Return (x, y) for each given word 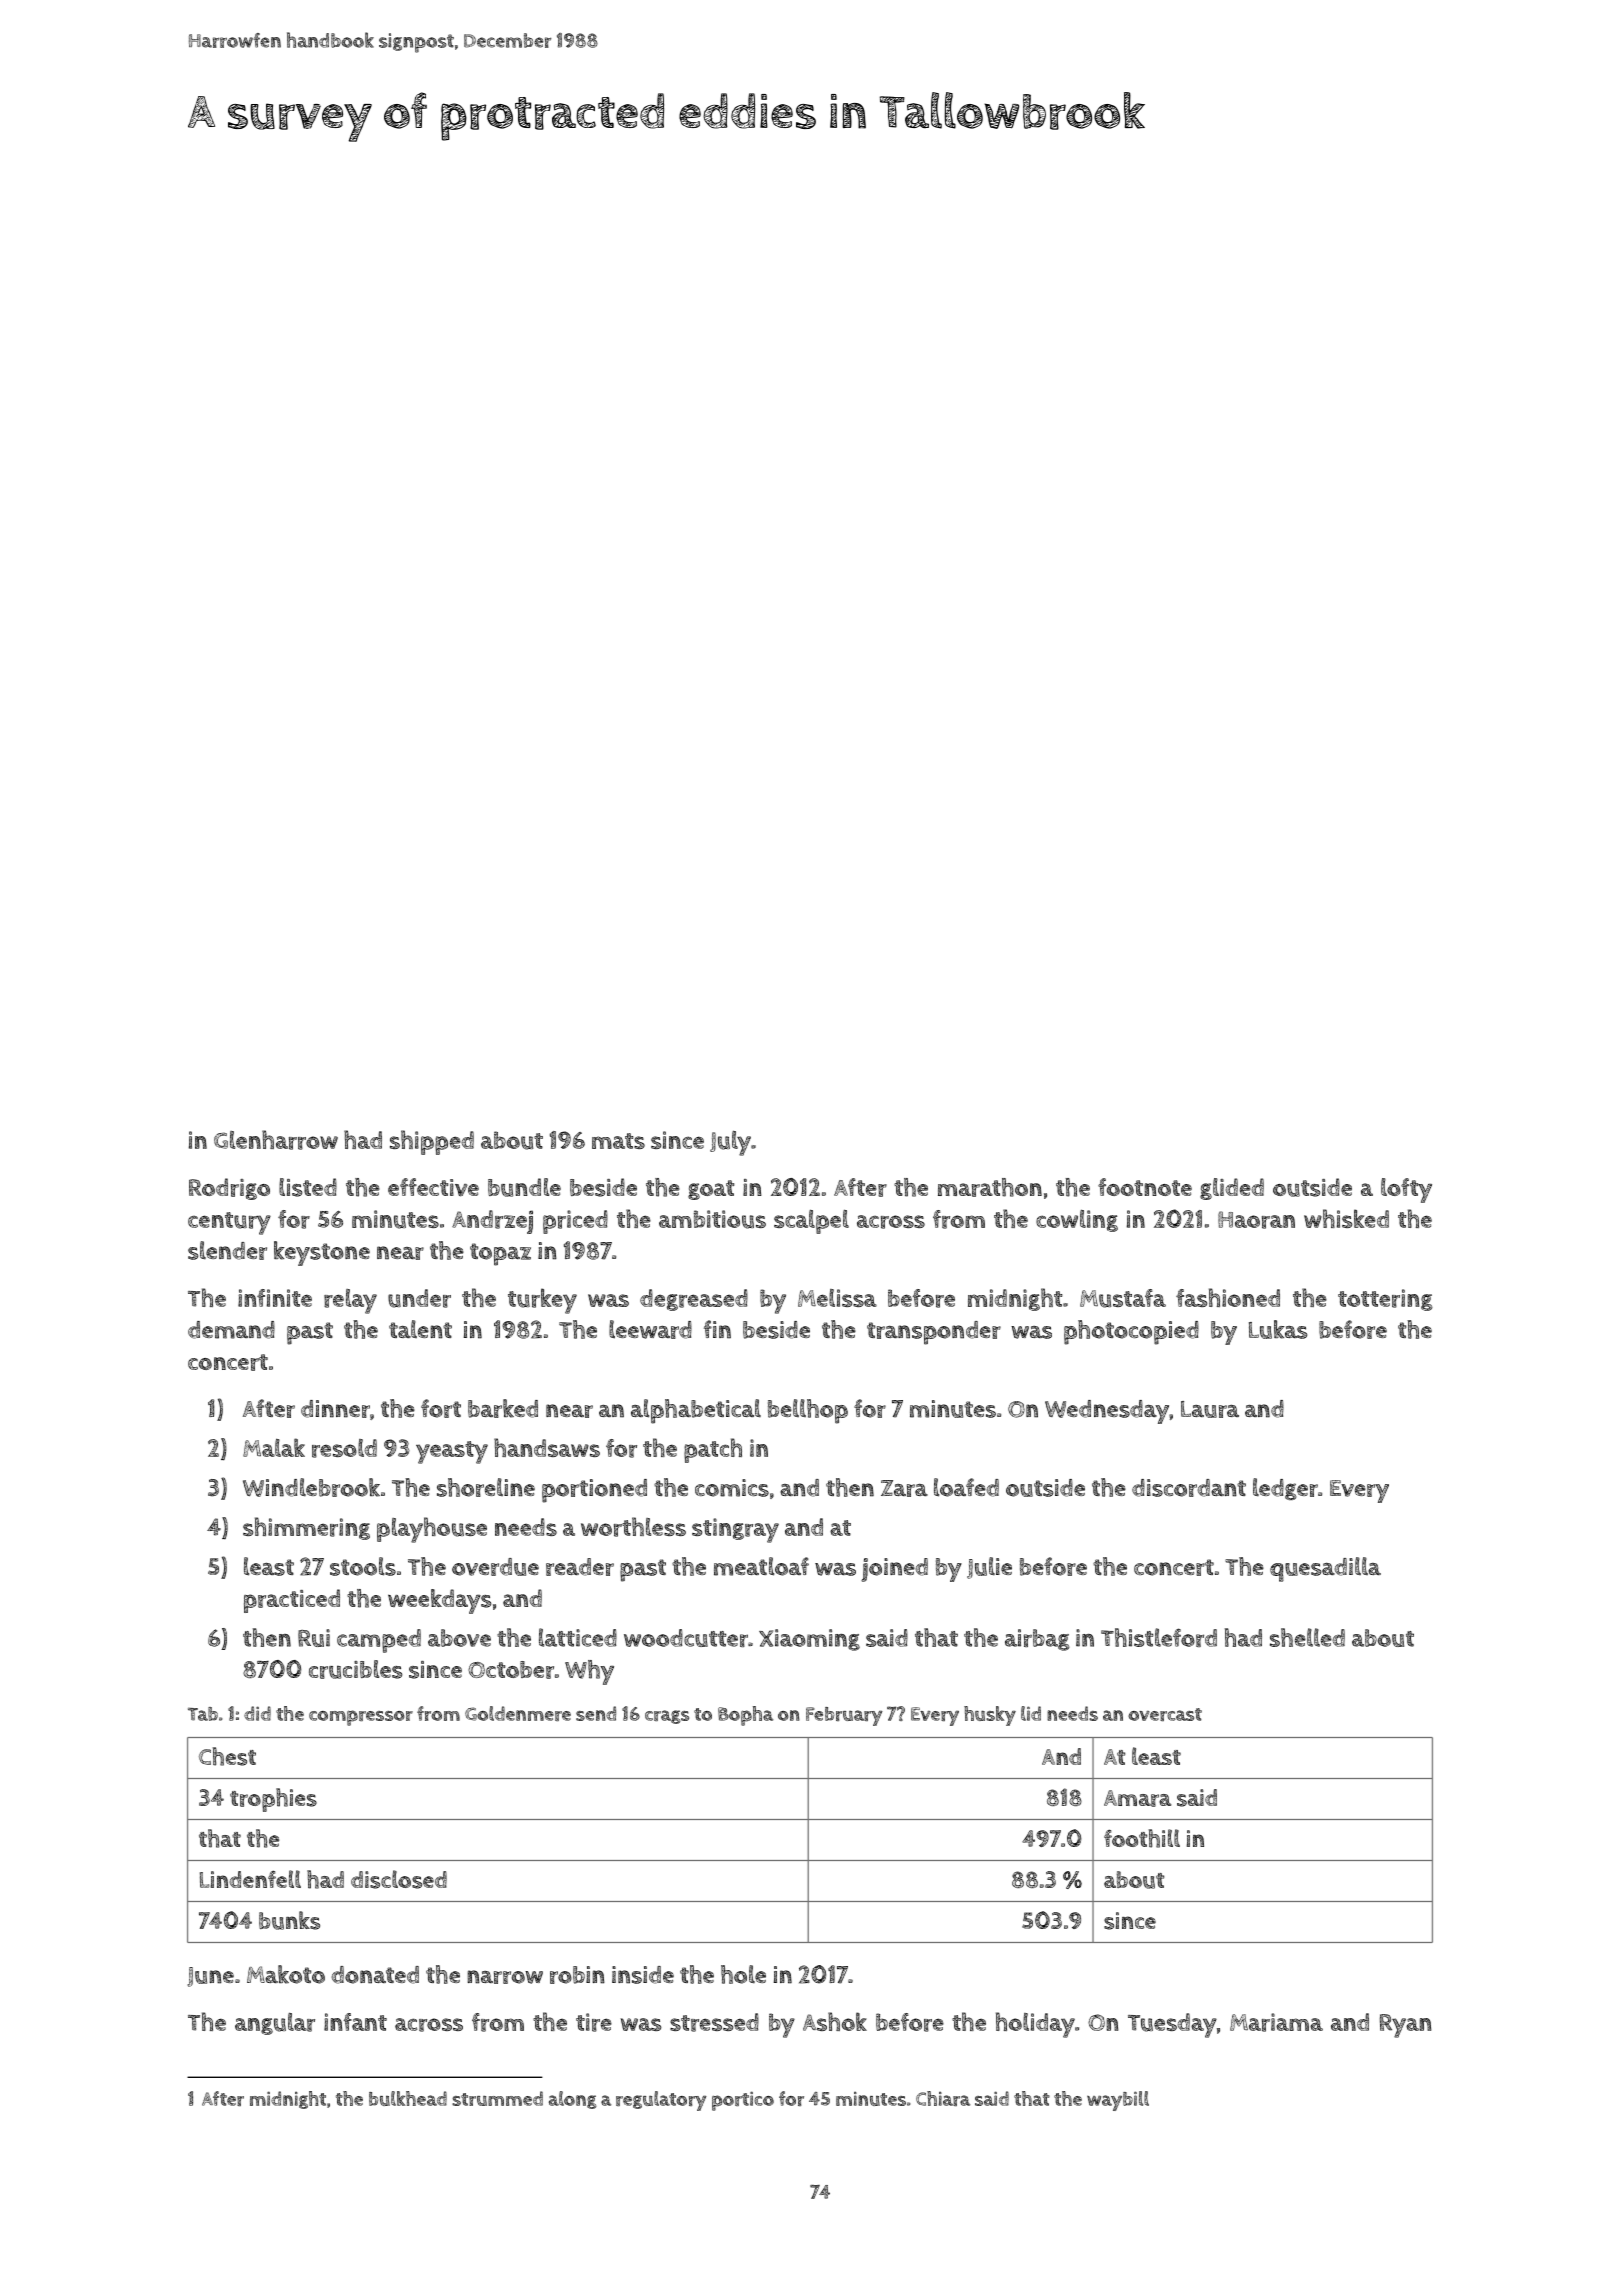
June (210, 1977)
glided (1232, 1189)
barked (503, 1408)
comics (732, 1488)
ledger (1285, 1489)
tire (594, 2022)
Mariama (1276, 2022)
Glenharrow (276, 1140)
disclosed (399, 1879)
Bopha (745, 1716)
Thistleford (1159, 1637)
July (730, 1143)
